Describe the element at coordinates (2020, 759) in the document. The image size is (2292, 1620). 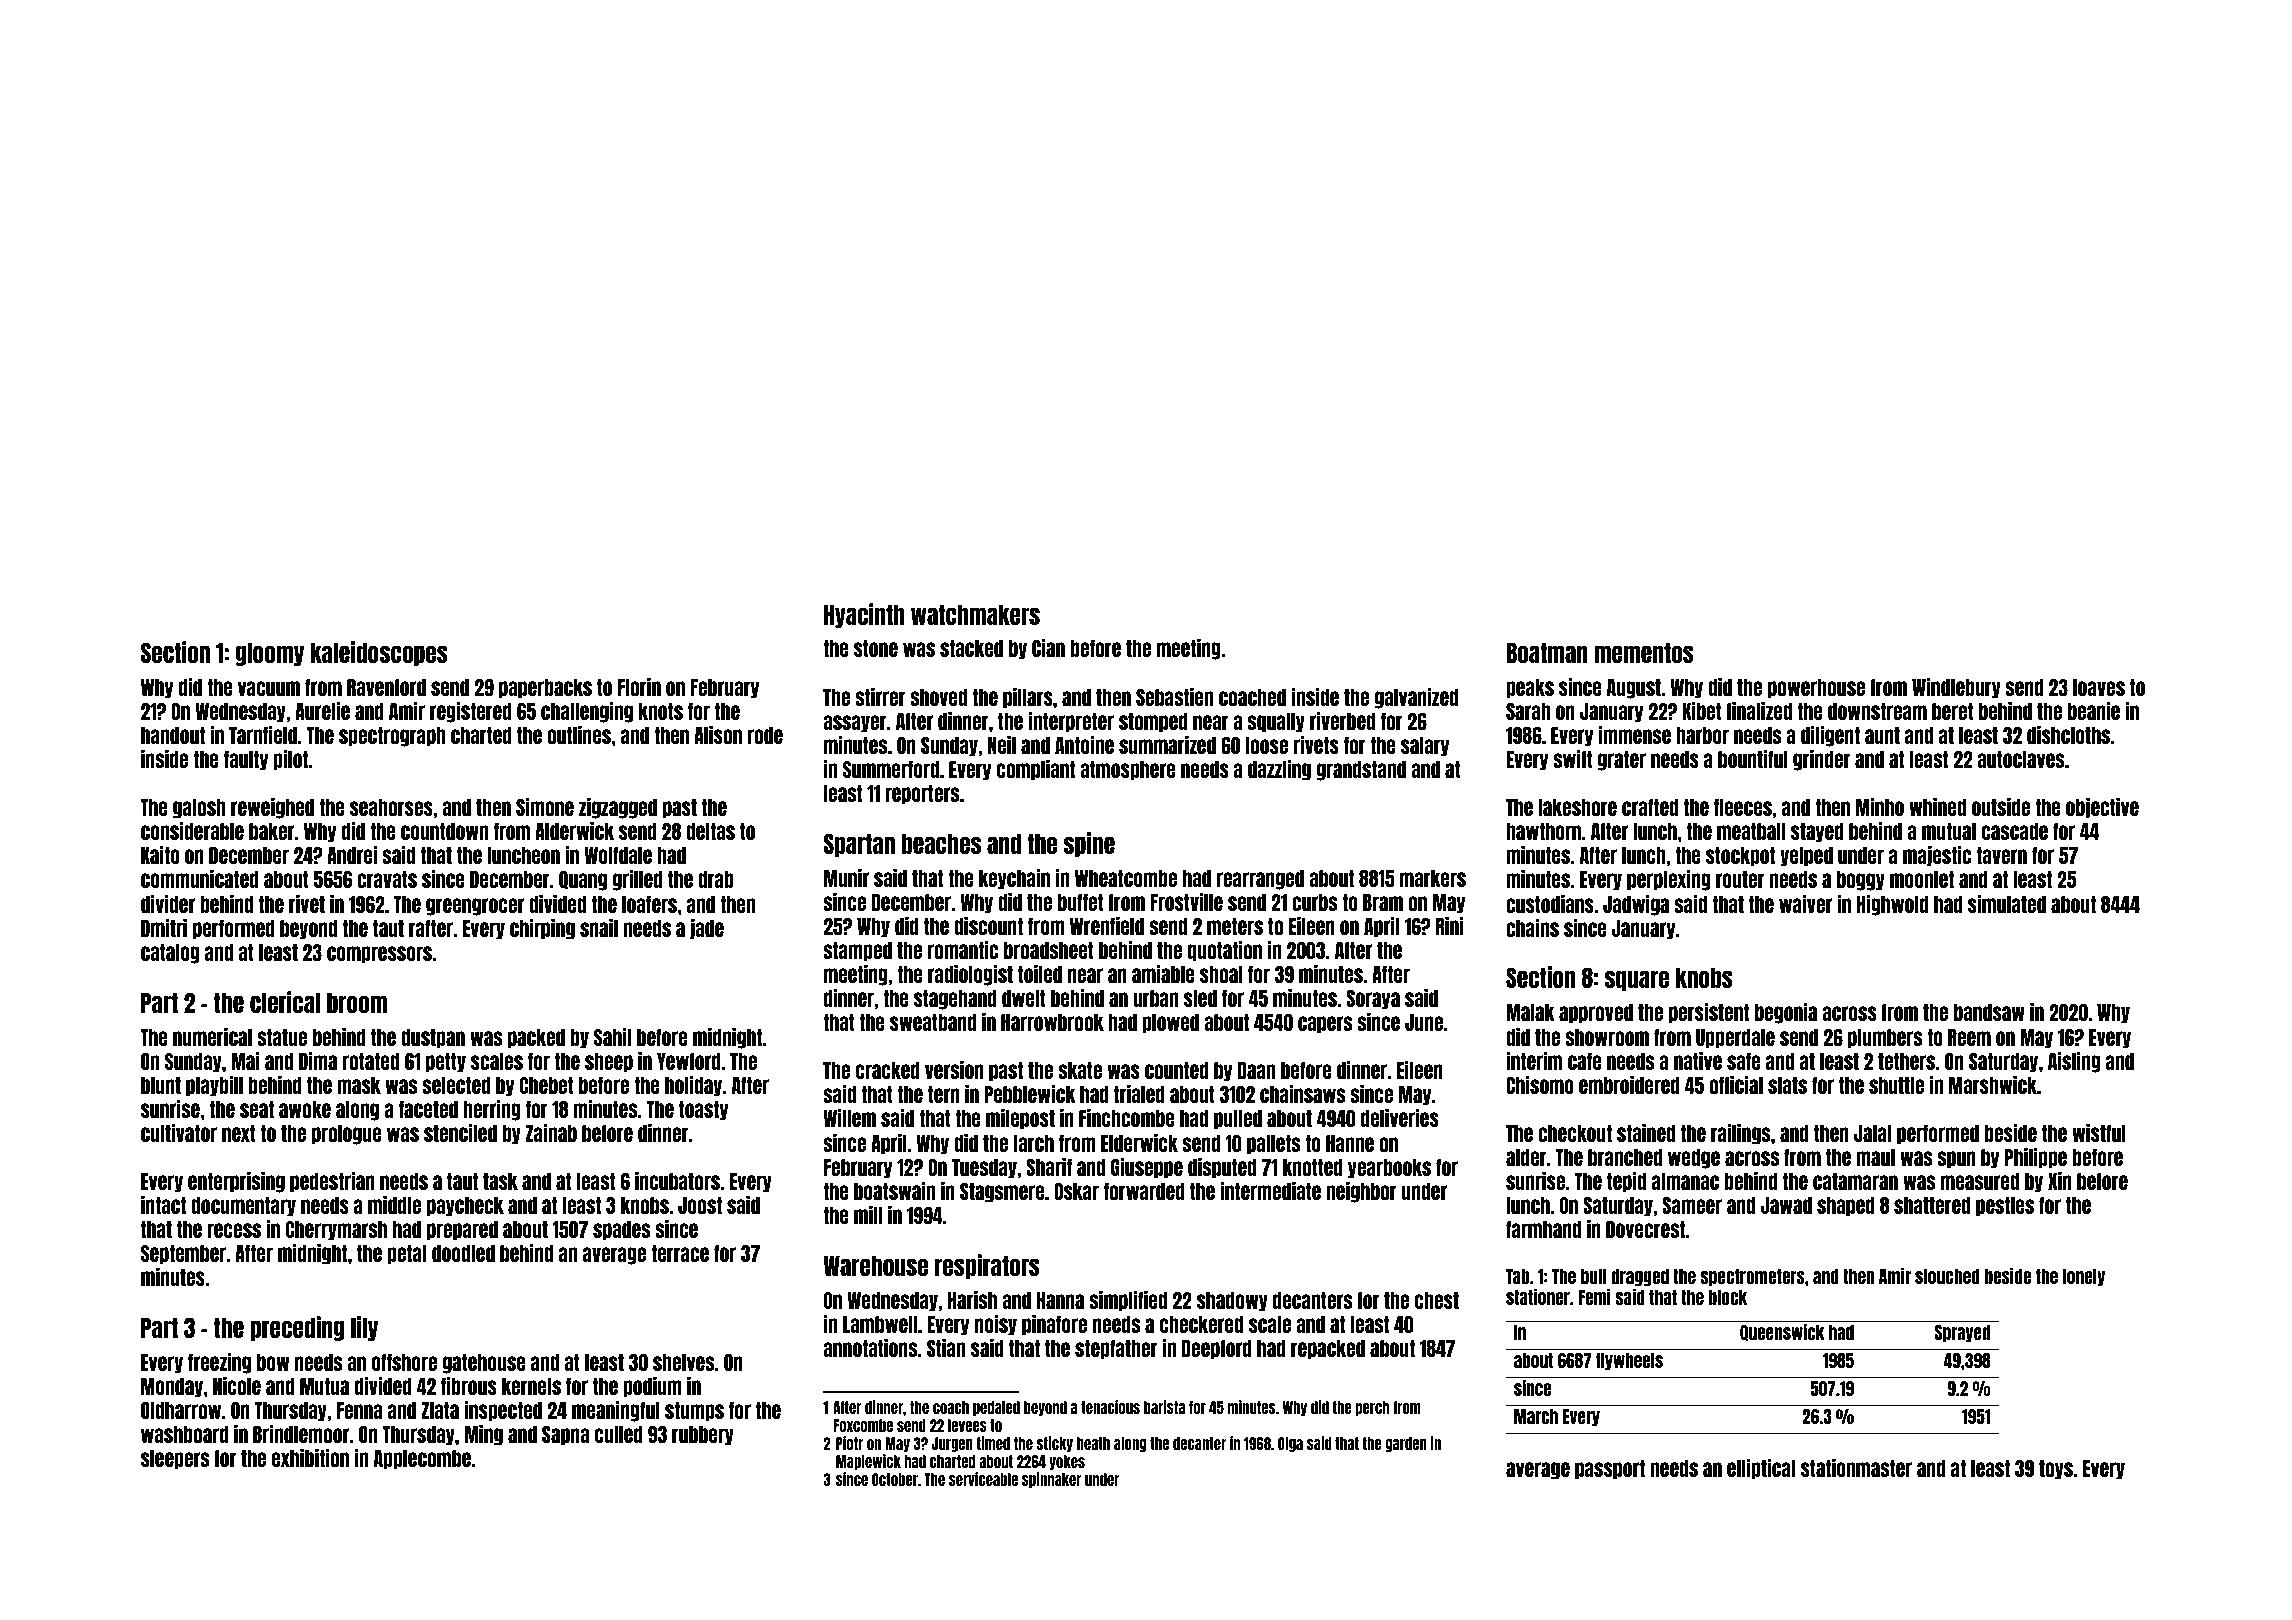
I see `autoclaves` at that location.
